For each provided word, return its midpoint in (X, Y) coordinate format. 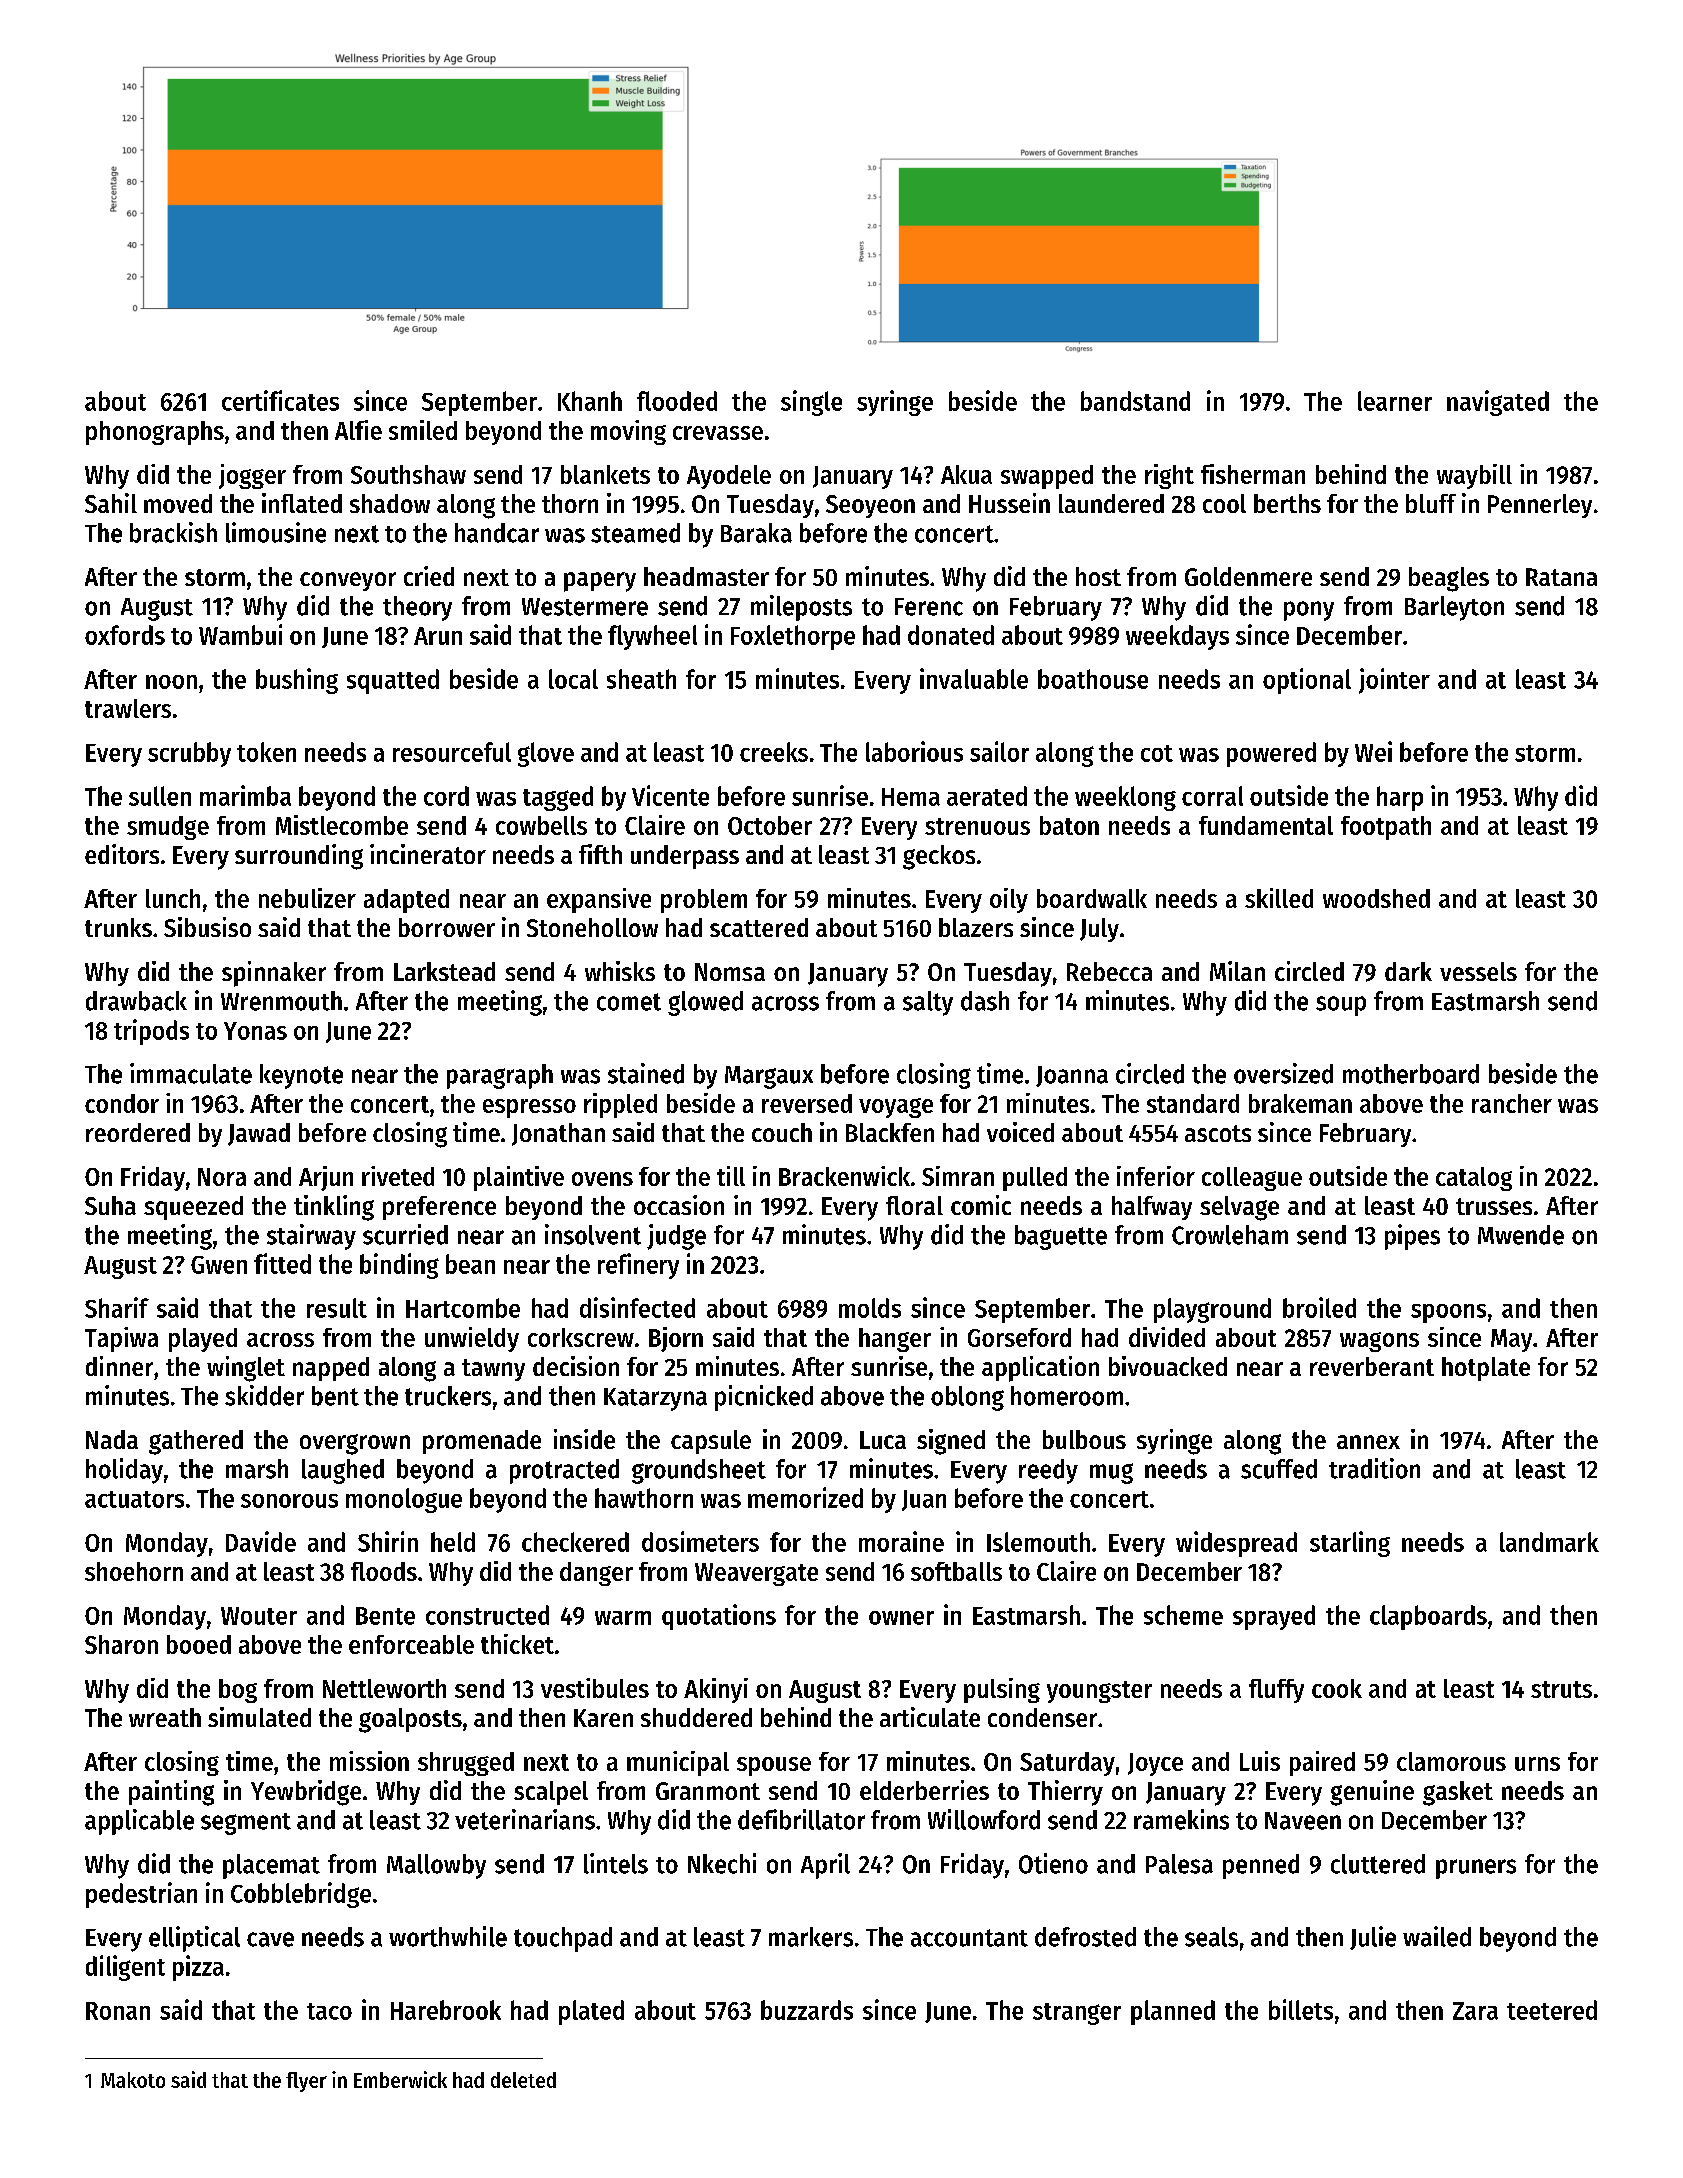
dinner (119, 1366)
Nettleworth (384, 1688)
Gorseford (1019, 1337)
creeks (774, 752)
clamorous (1451, 1761)
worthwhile (448, 1936)
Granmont (708, 1791)
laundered (1111, 503)
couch (782, 1132)
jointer (1394, 681)
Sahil (111, 503)
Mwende (1521, 1235)
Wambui (240, 634)
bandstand (1135, 401)
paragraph (500, 1076)
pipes (1412, 1237)
